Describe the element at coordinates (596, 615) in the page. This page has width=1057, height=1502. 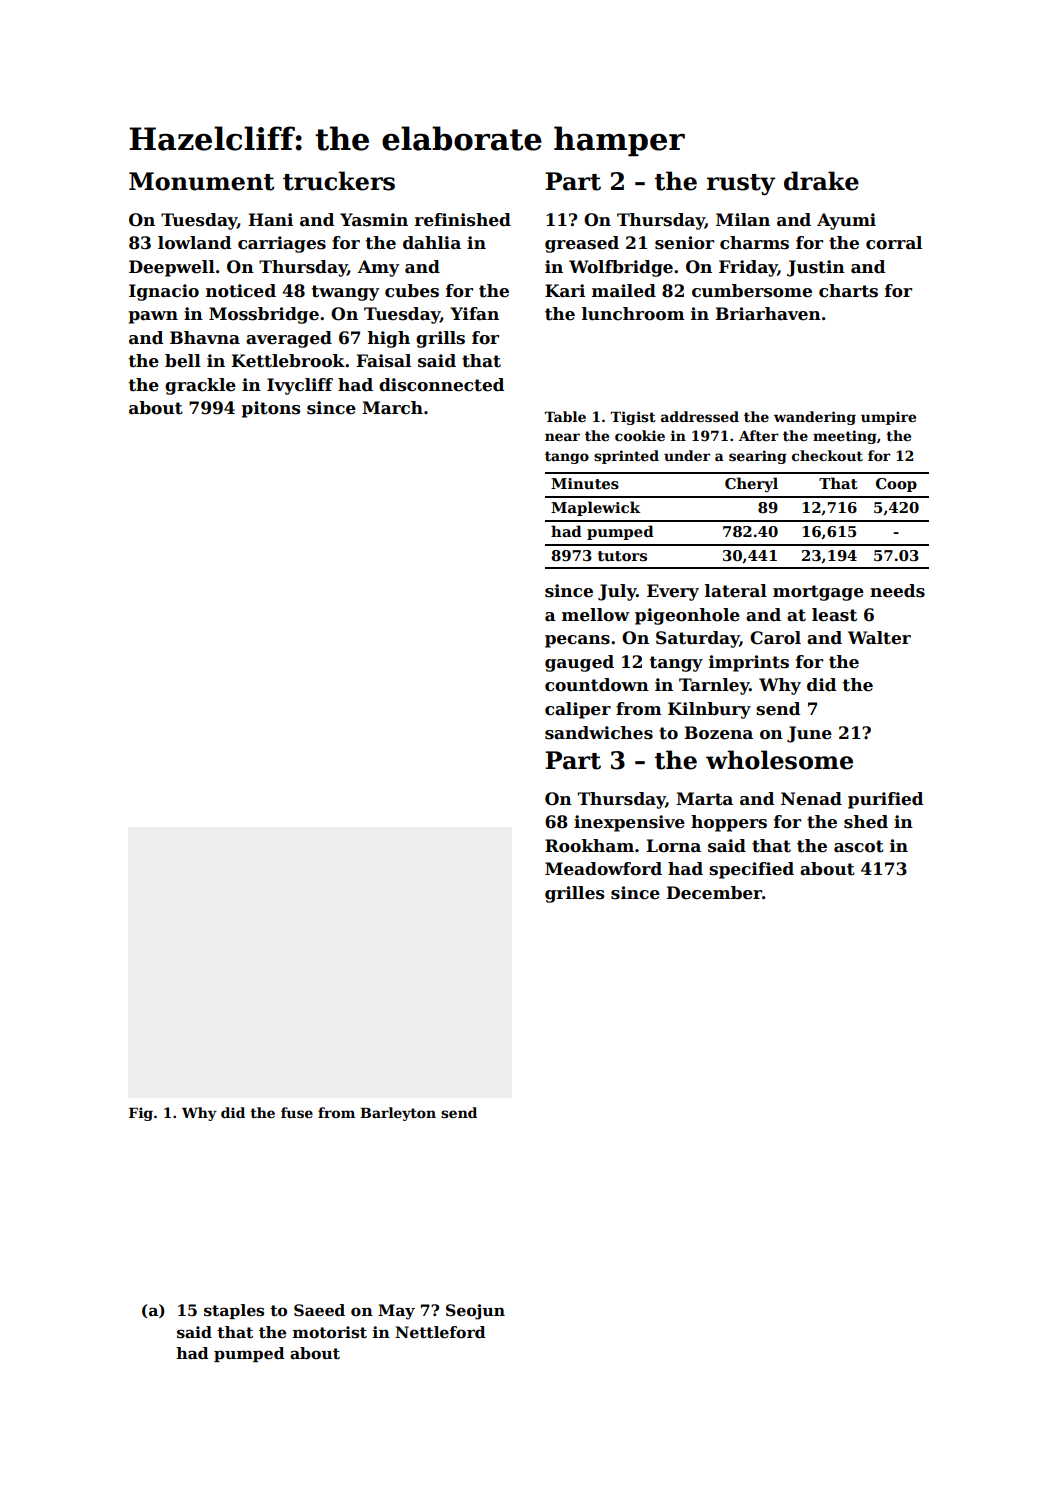
I see `mellow` at that location.
